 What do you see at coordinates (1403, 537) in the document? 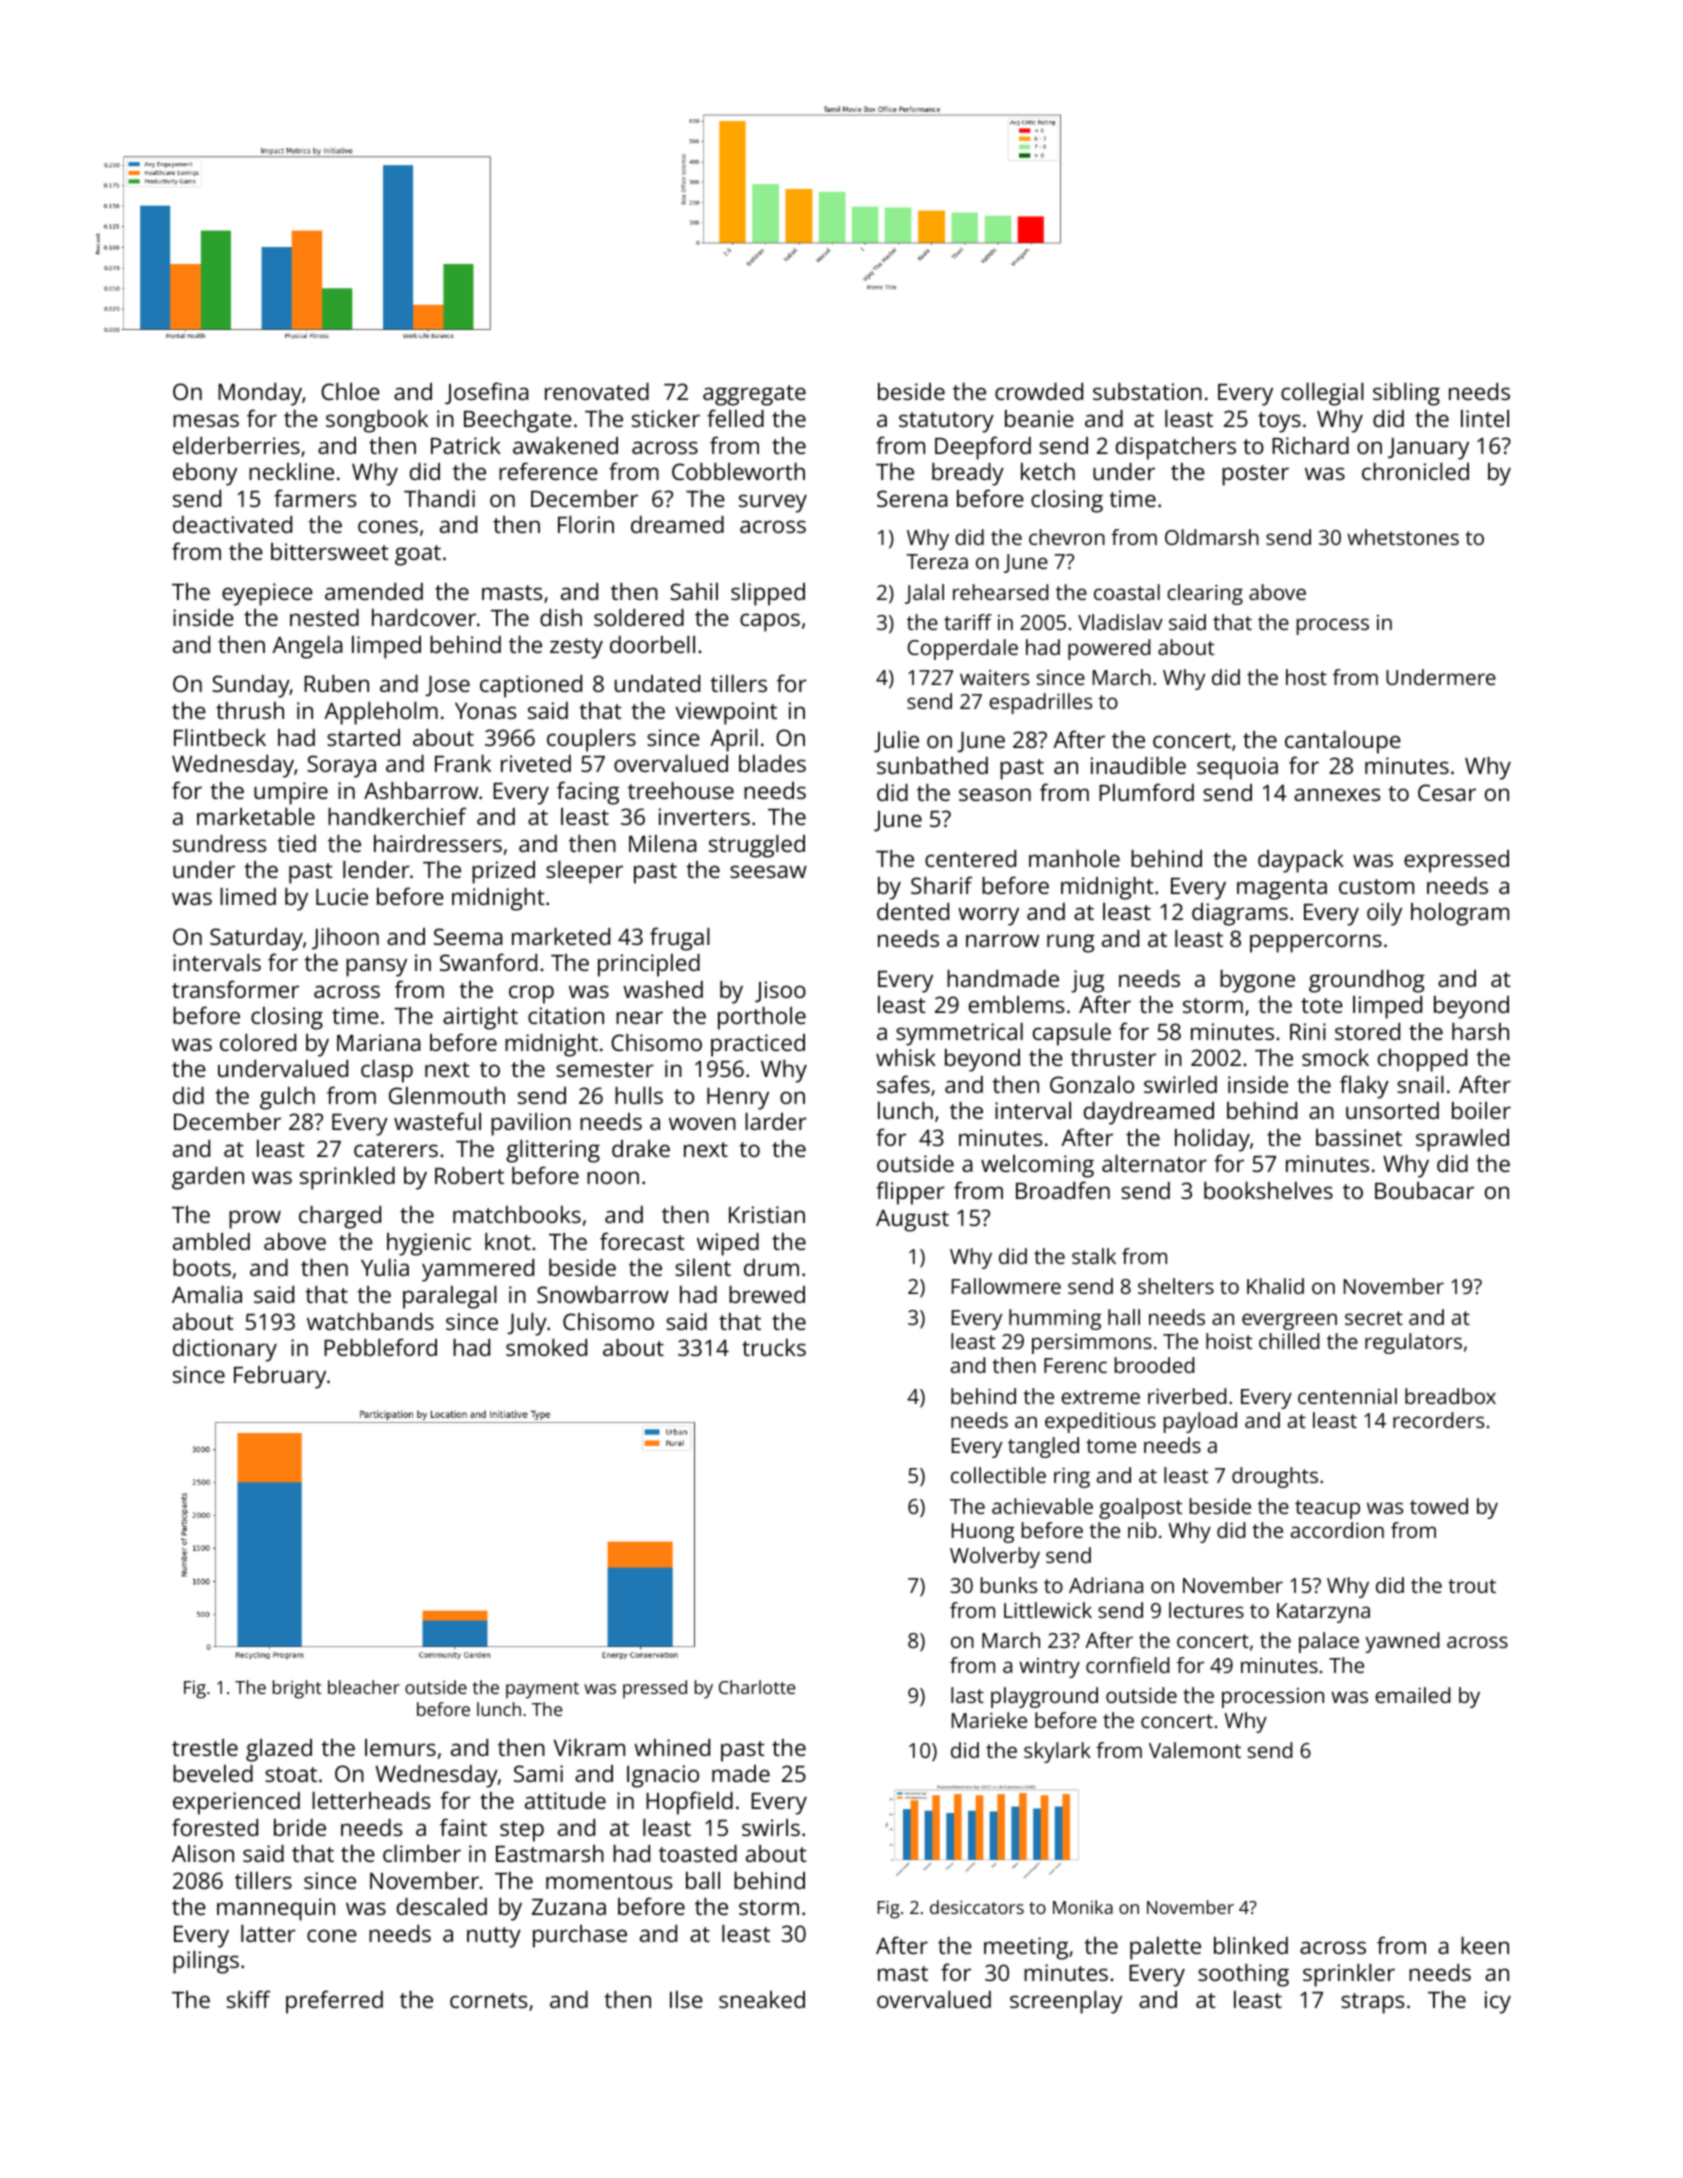
I see `whetstones` at bounding box center [1403, 537].
